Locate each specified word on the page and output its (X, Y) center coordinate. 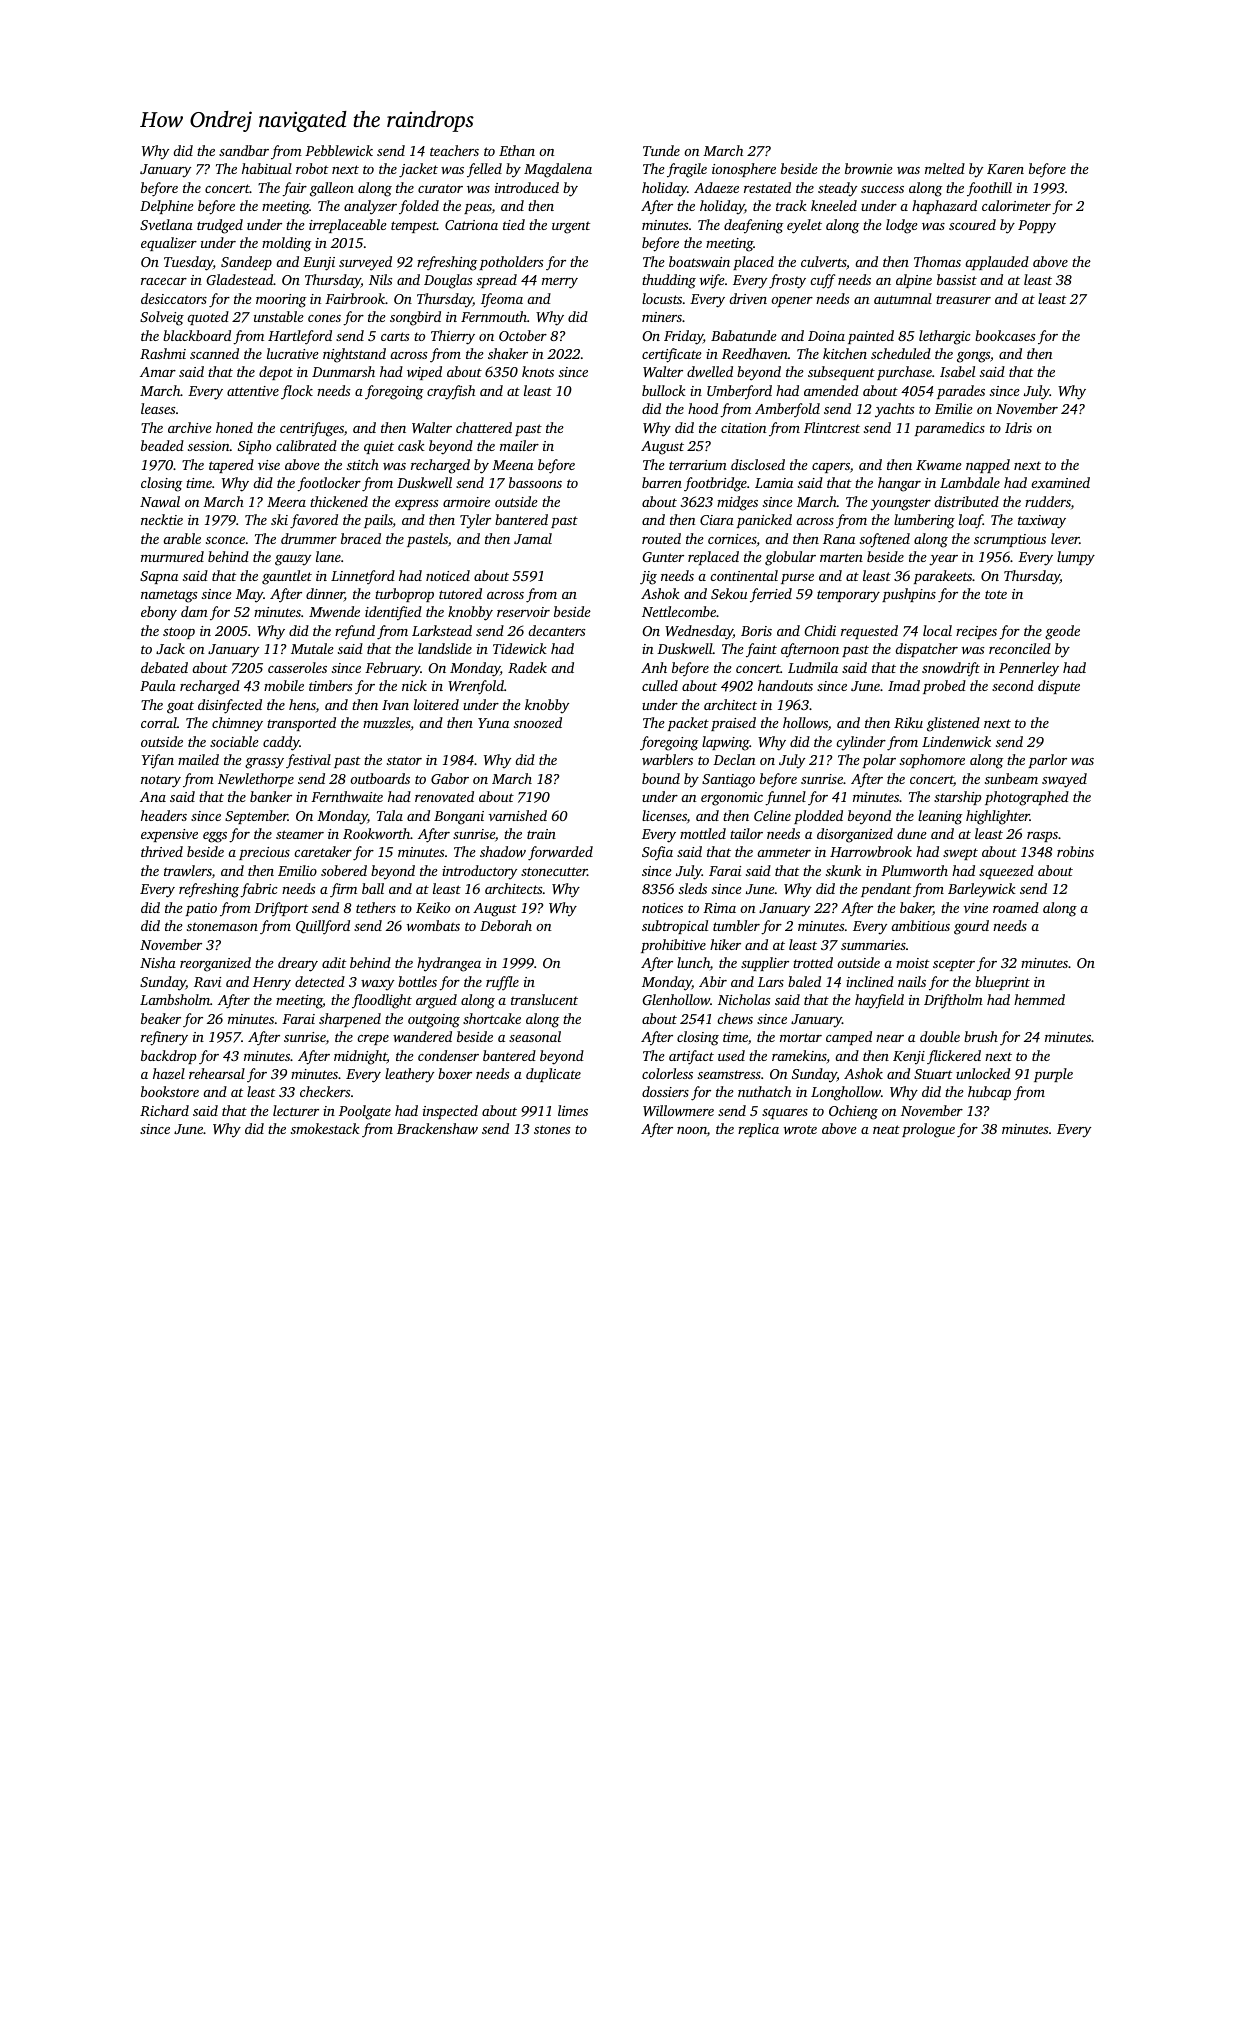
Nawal (160, 501)
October (523, 335)
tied (514, 224)
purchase (904, 373)
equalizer (169, 244)
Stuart (933, 1074)
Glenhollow (676, 999)
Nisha (158, 962)
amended (831, 390)
